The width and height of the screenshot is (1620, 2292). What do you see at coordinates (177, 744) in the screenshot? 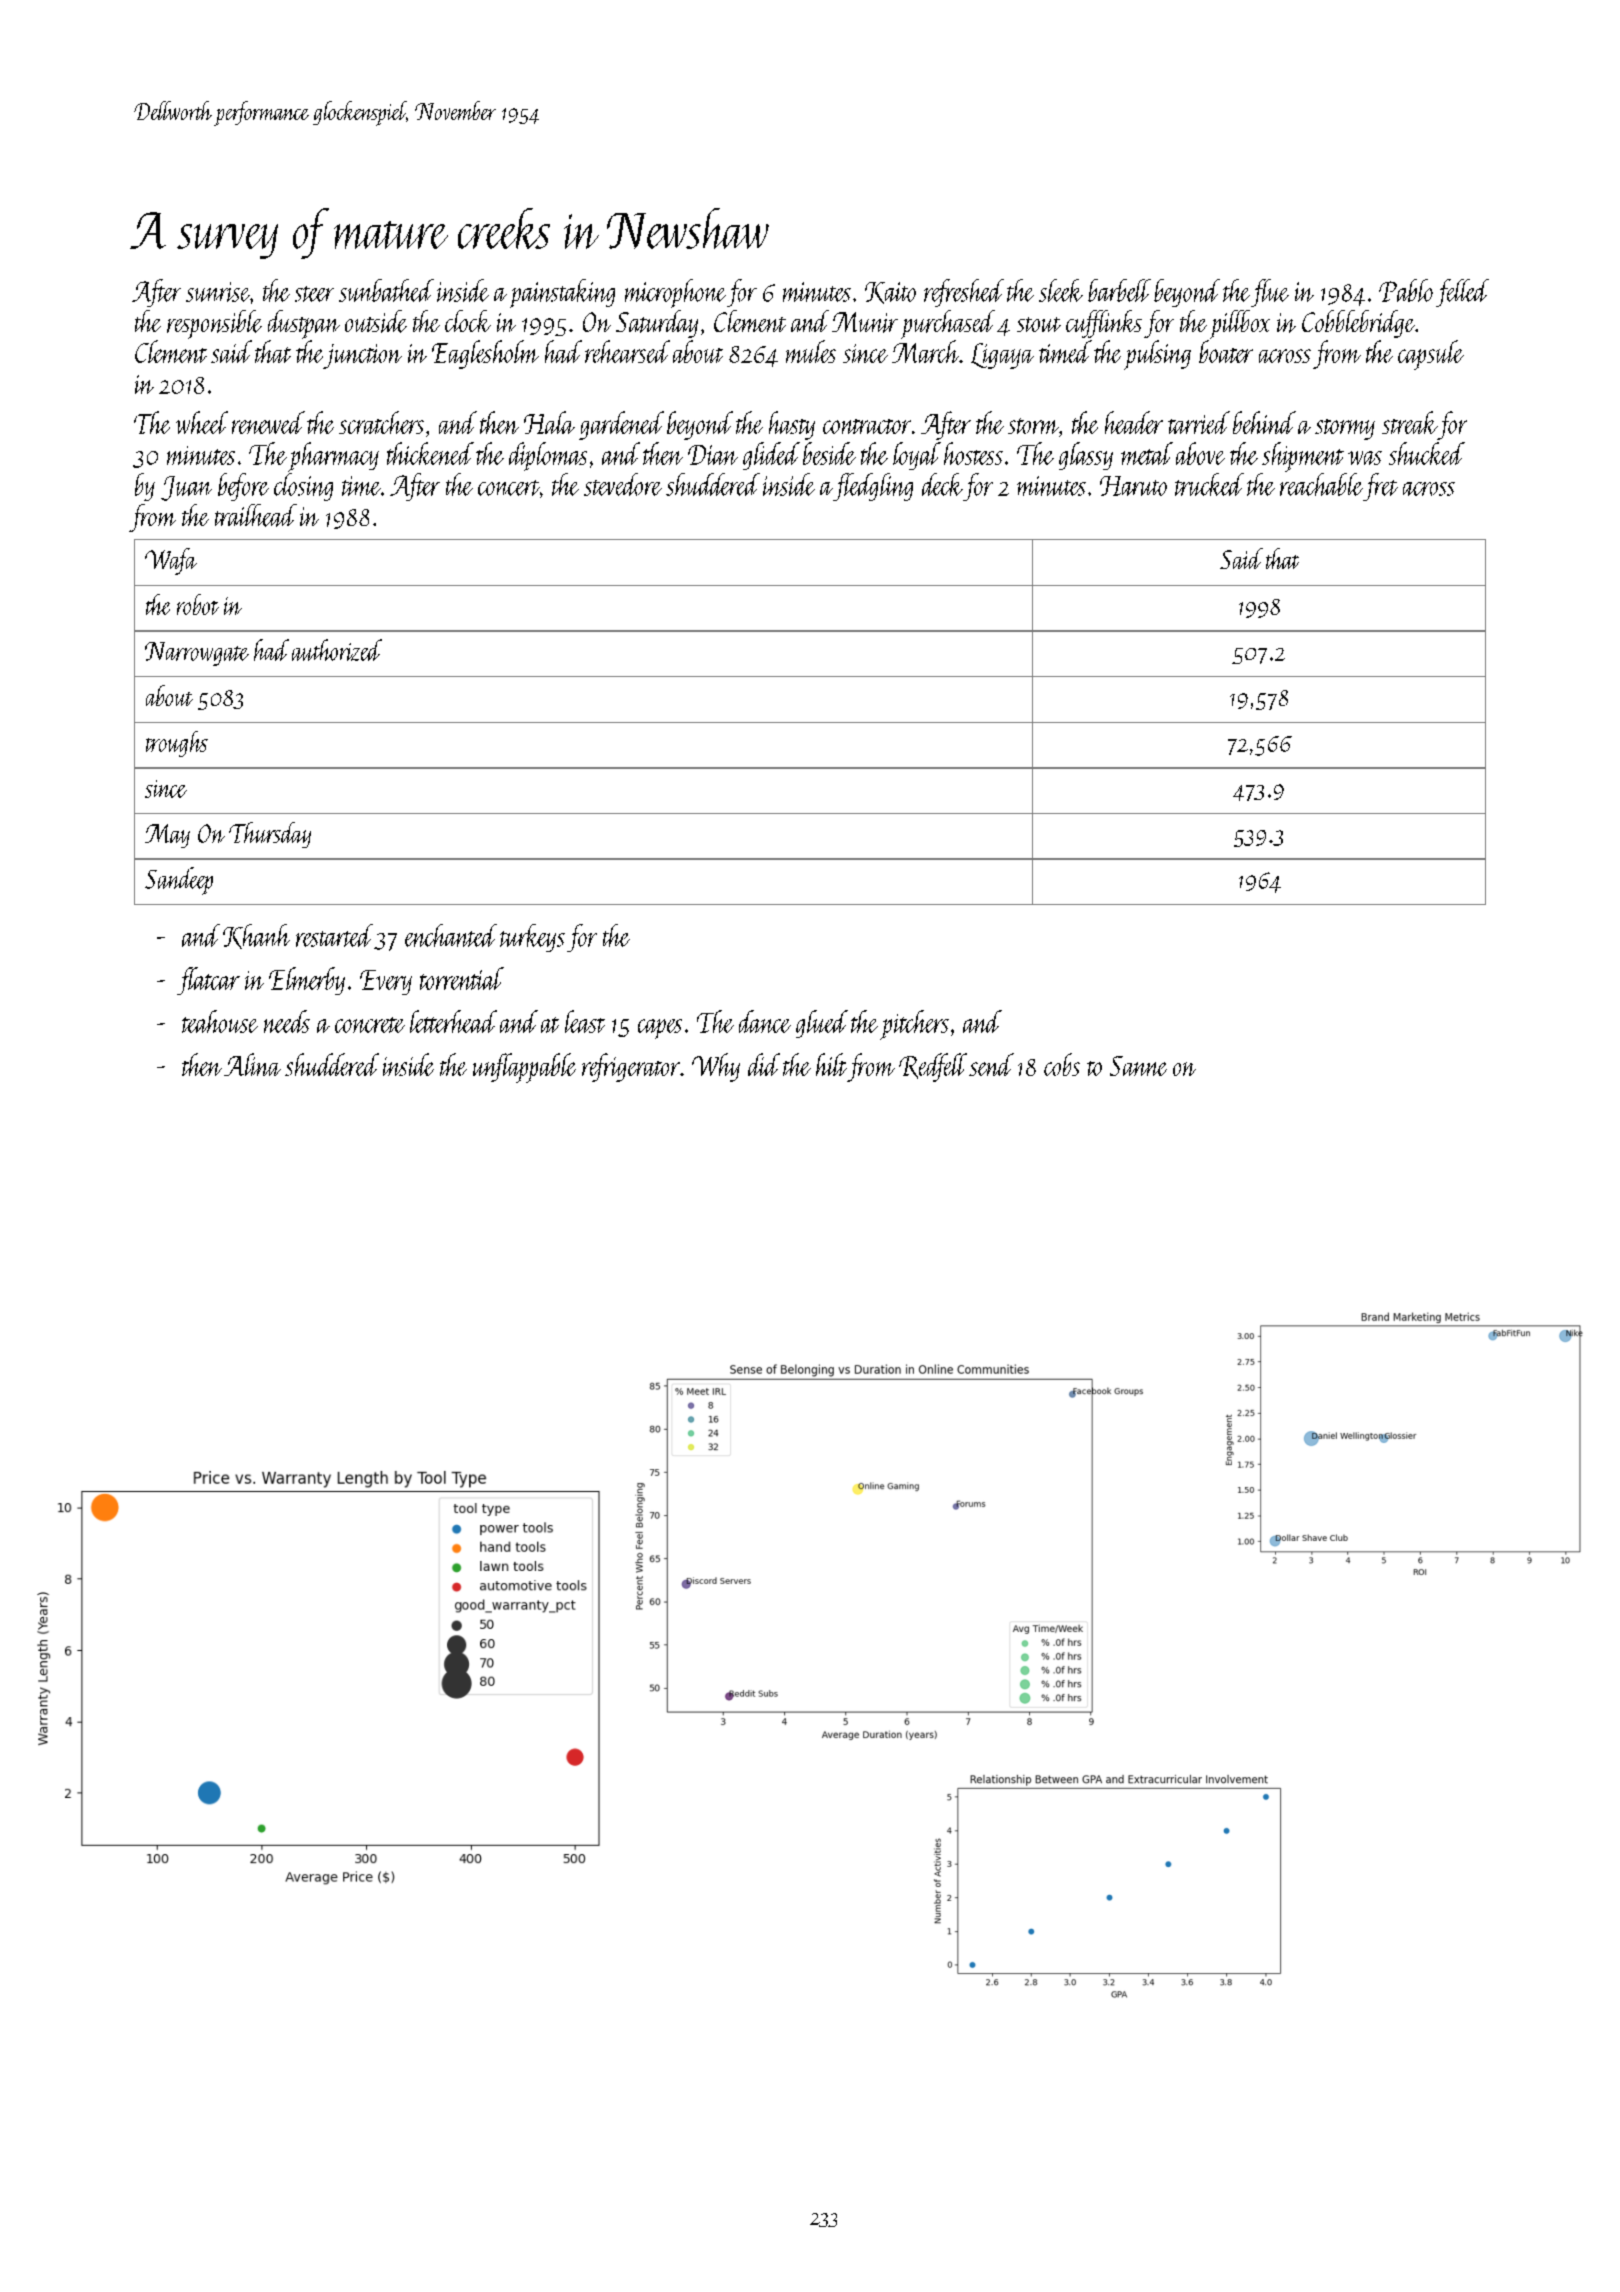
I see `troughs` at bounding box center [177, 744].
